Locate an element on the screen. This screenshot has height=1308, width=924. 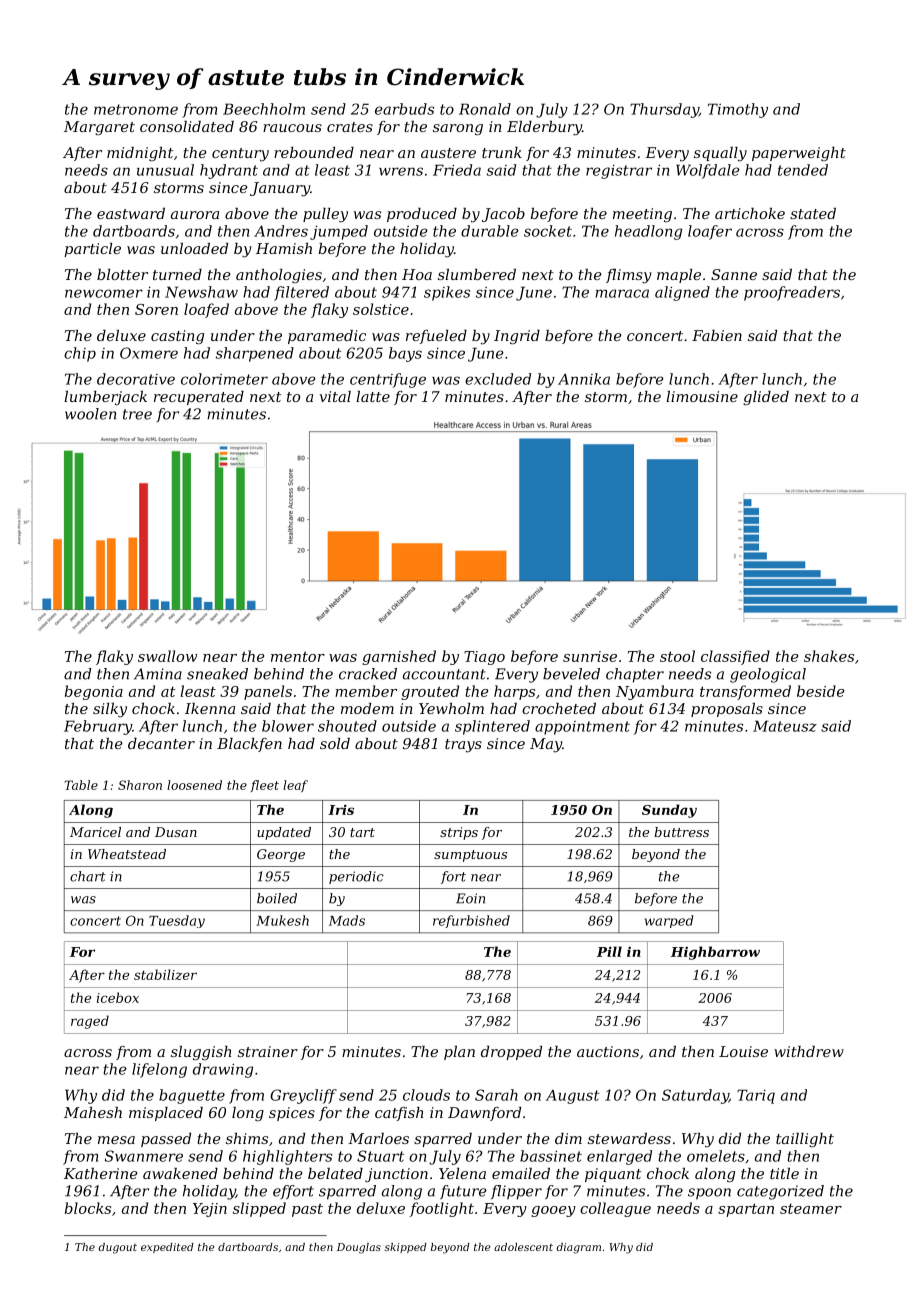
stated is located at coordinates (813, 213).
